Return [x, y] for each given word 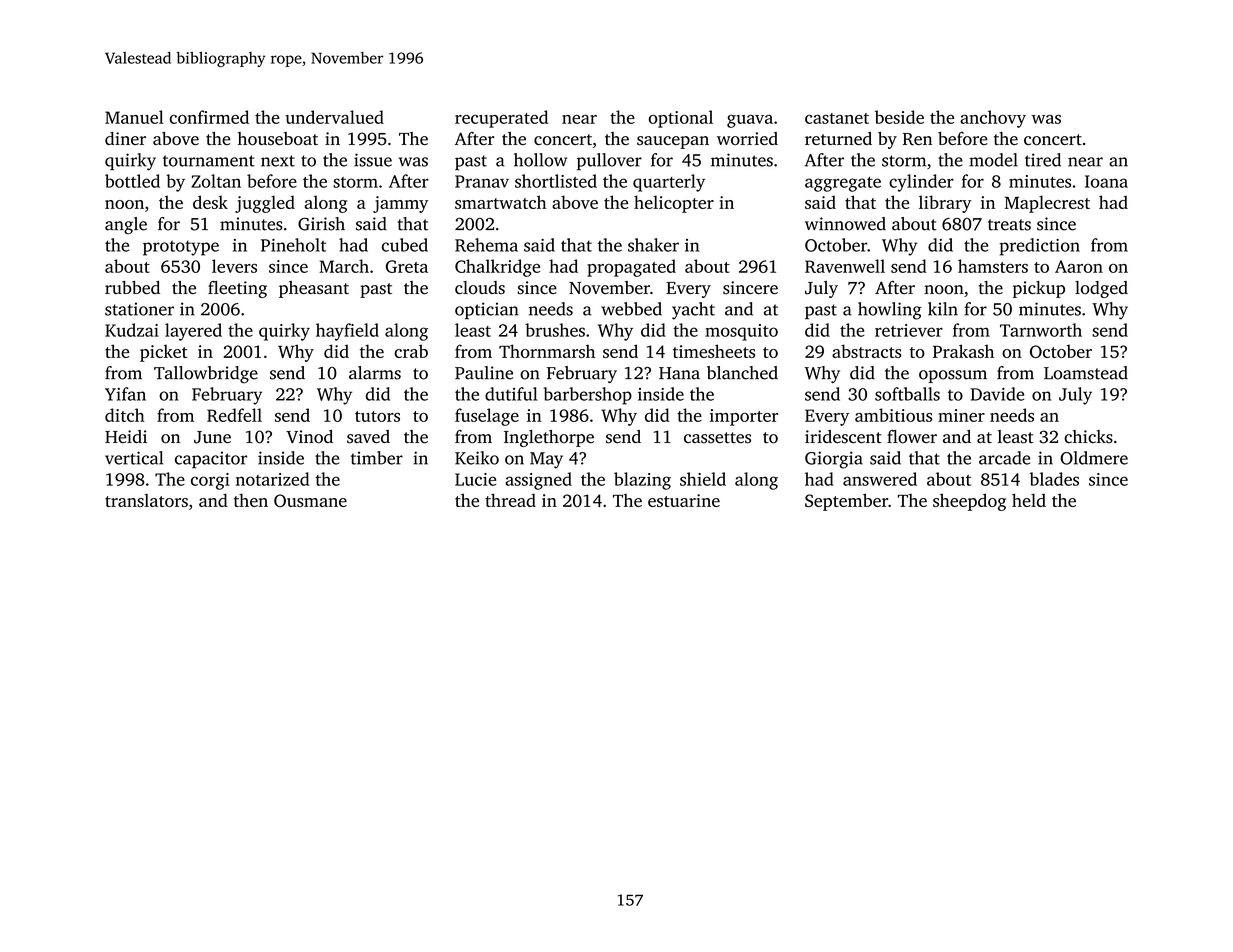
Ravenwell [845, 266]
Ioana [1106, 181]
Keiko [477, 458]
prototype [181, 248]
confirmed [209, 117]
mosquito [741, 332]
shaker [653, 245]
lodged [1101, 289]
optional [681, 119]
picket [163, 353]
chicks [1088, 437]
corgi [210, 481]
